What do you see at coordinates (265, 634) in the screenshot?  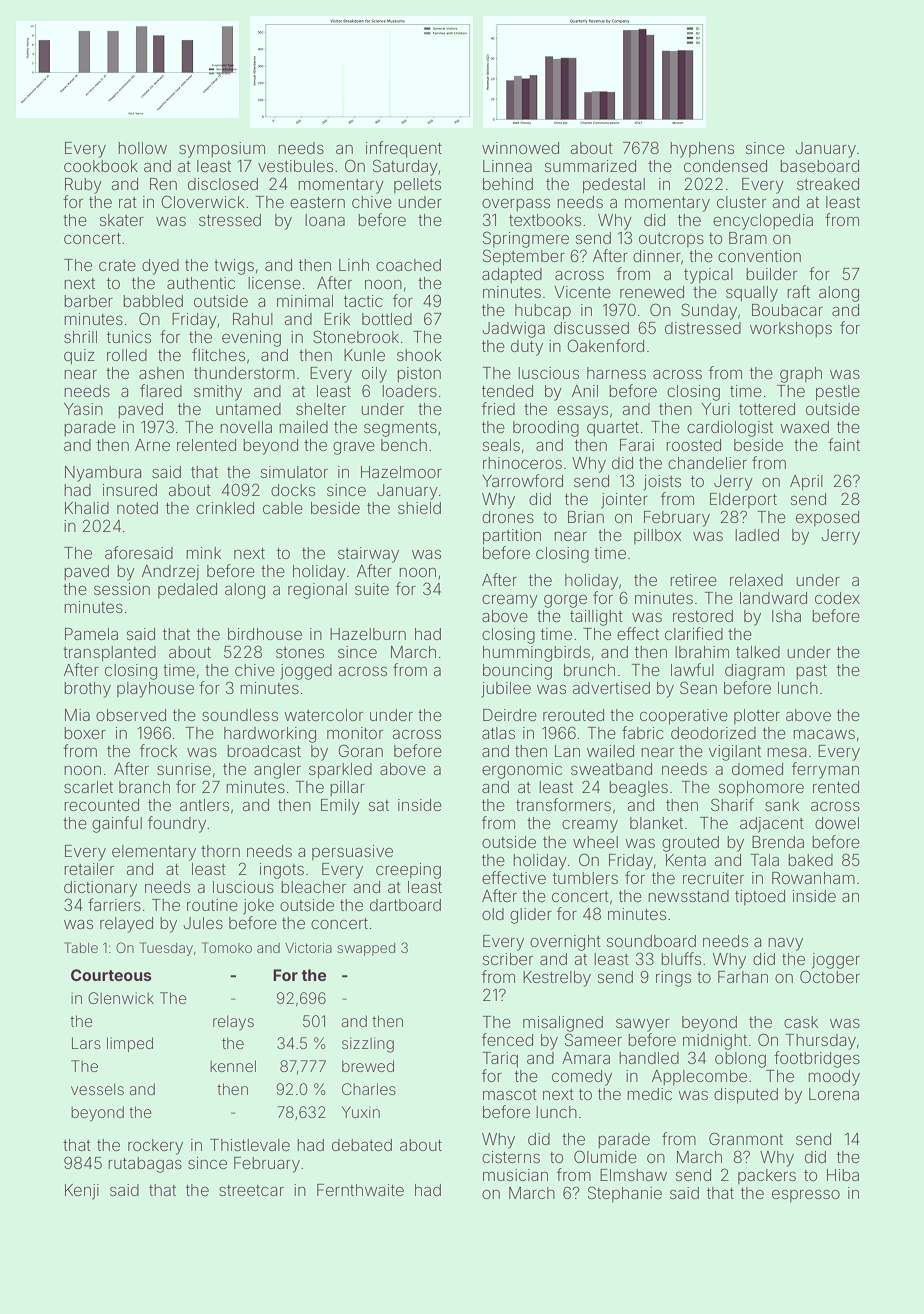 I see `birdhouse` at bounding box center [265, 634].
